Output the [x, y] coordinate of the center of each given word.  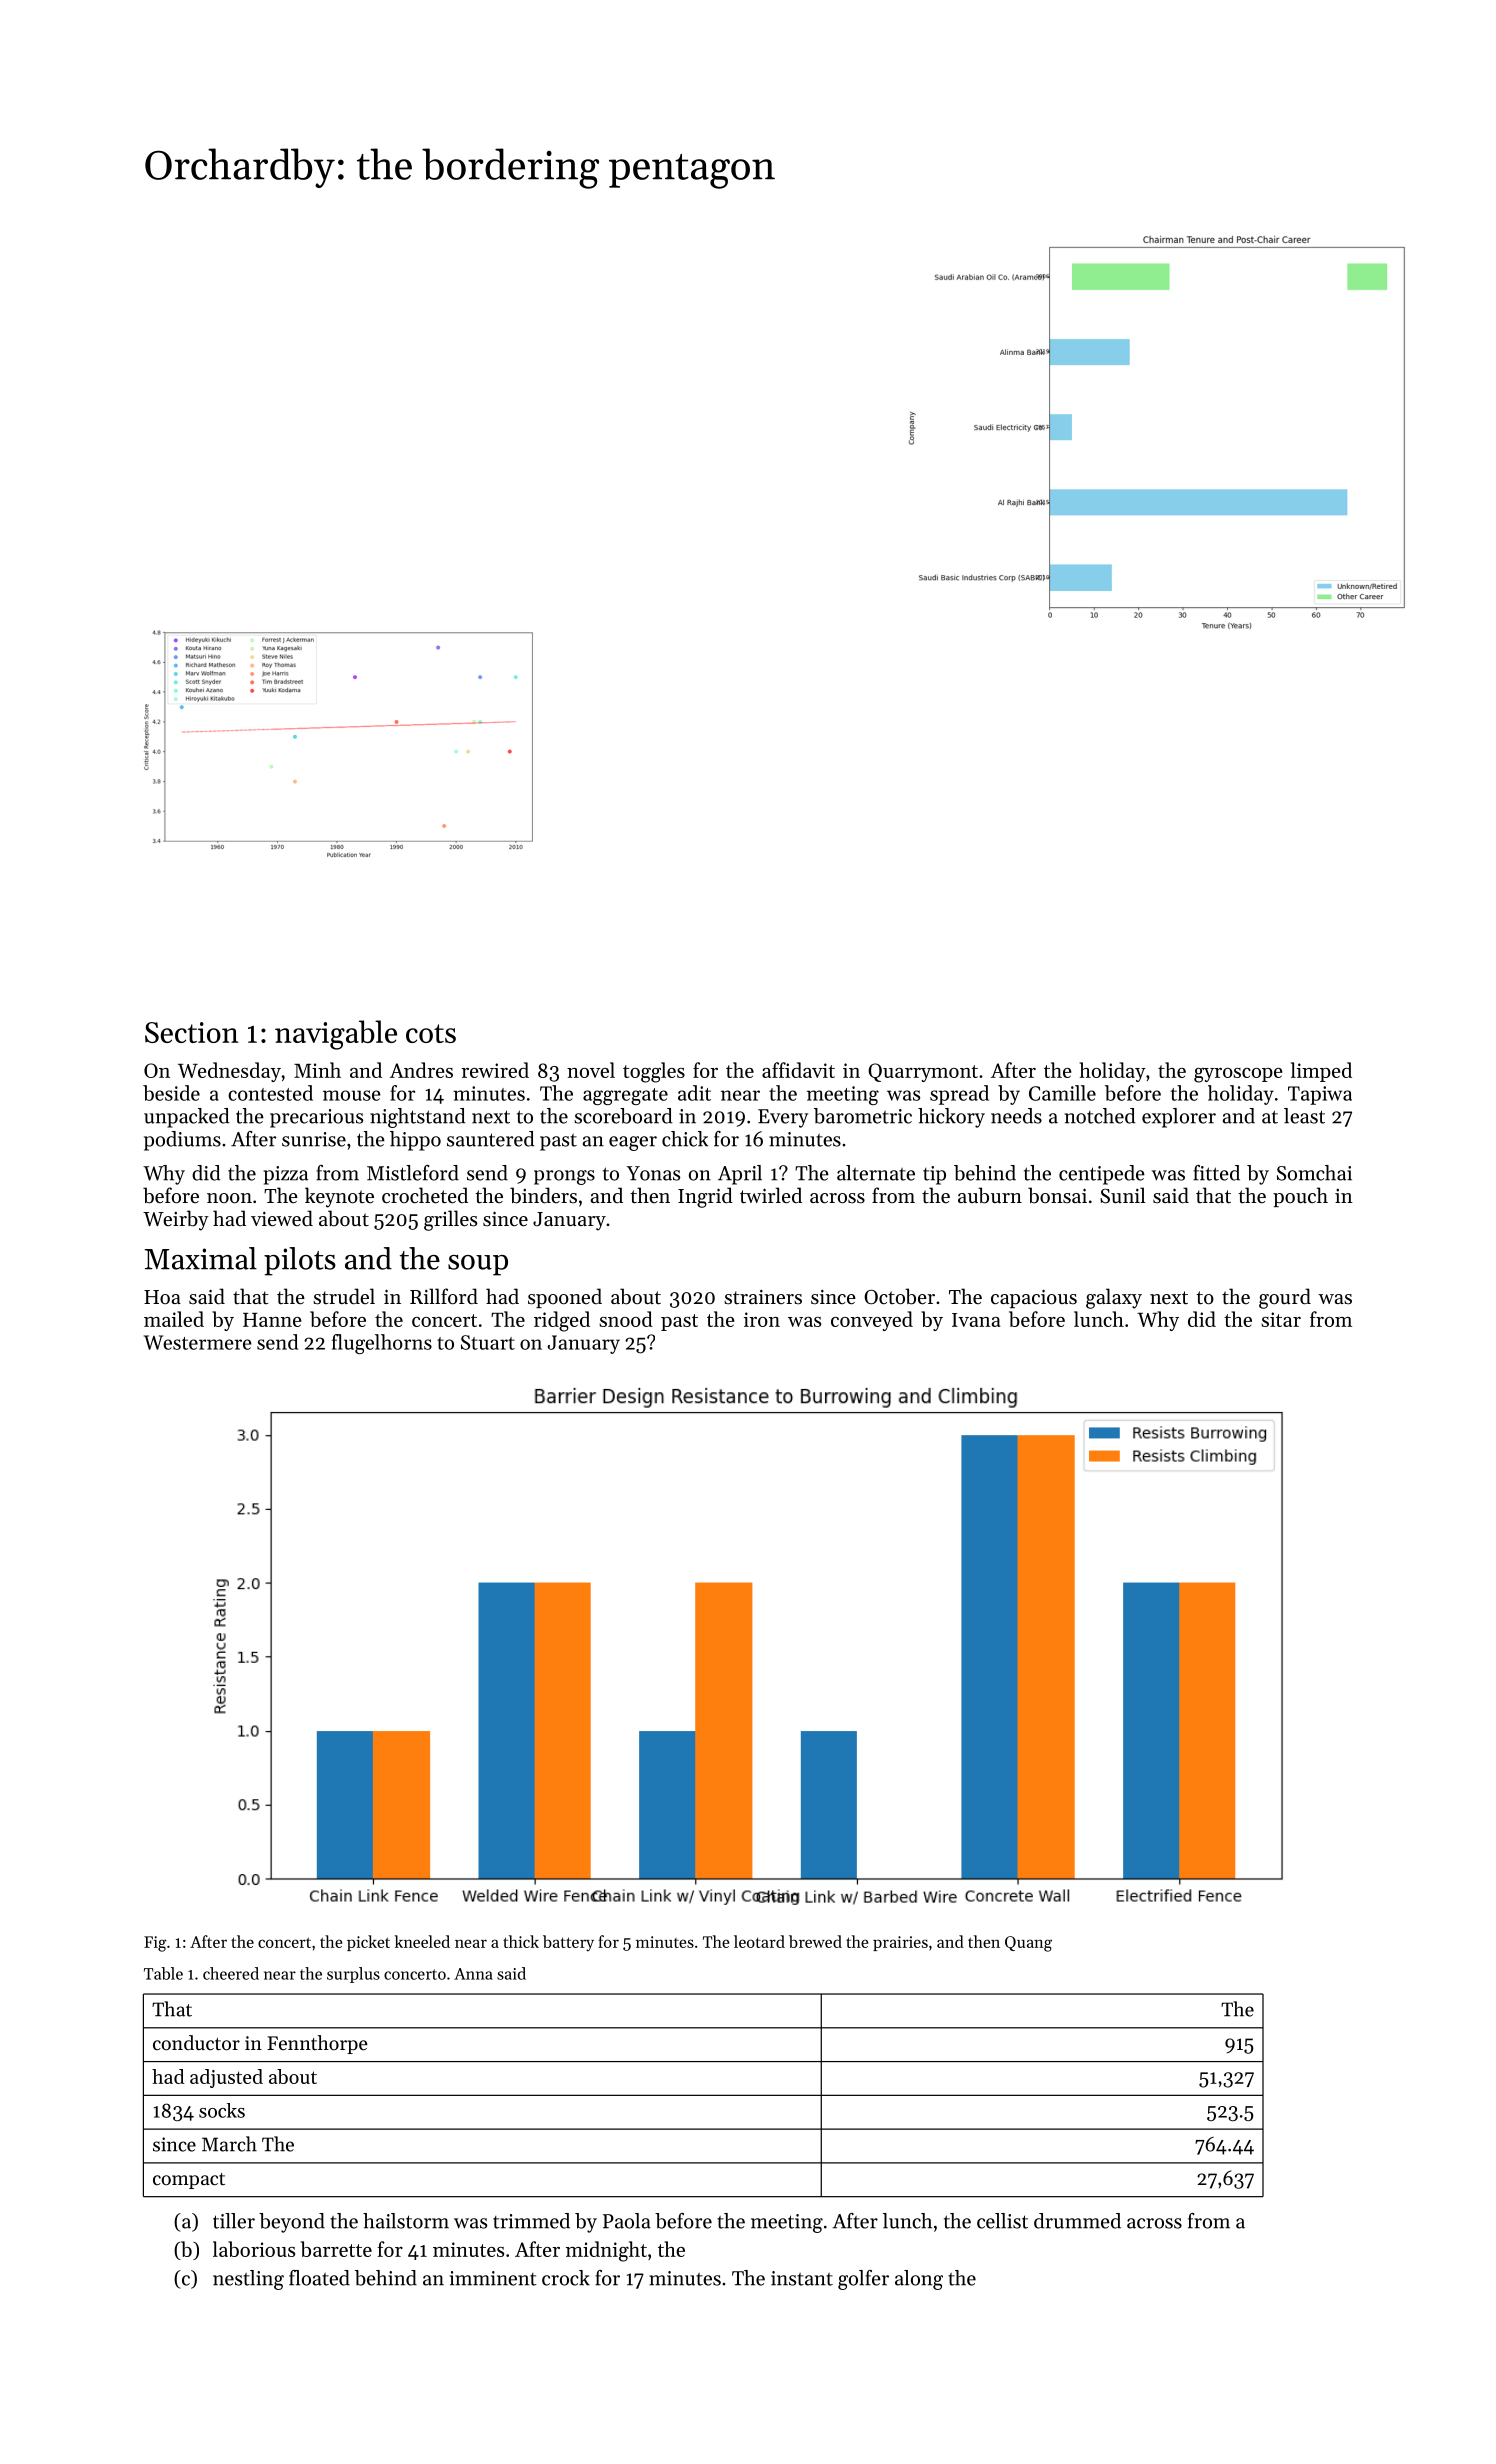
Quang [1028, 1944]
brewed [815, 1941]
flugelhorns [382, 1344]
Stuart [488, 1342]
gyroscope [1238, 1075]
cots [431, 1033]
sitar [1281, 1319]
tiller [234, 2221]
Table [163, 1973]
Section [192, 1032]
